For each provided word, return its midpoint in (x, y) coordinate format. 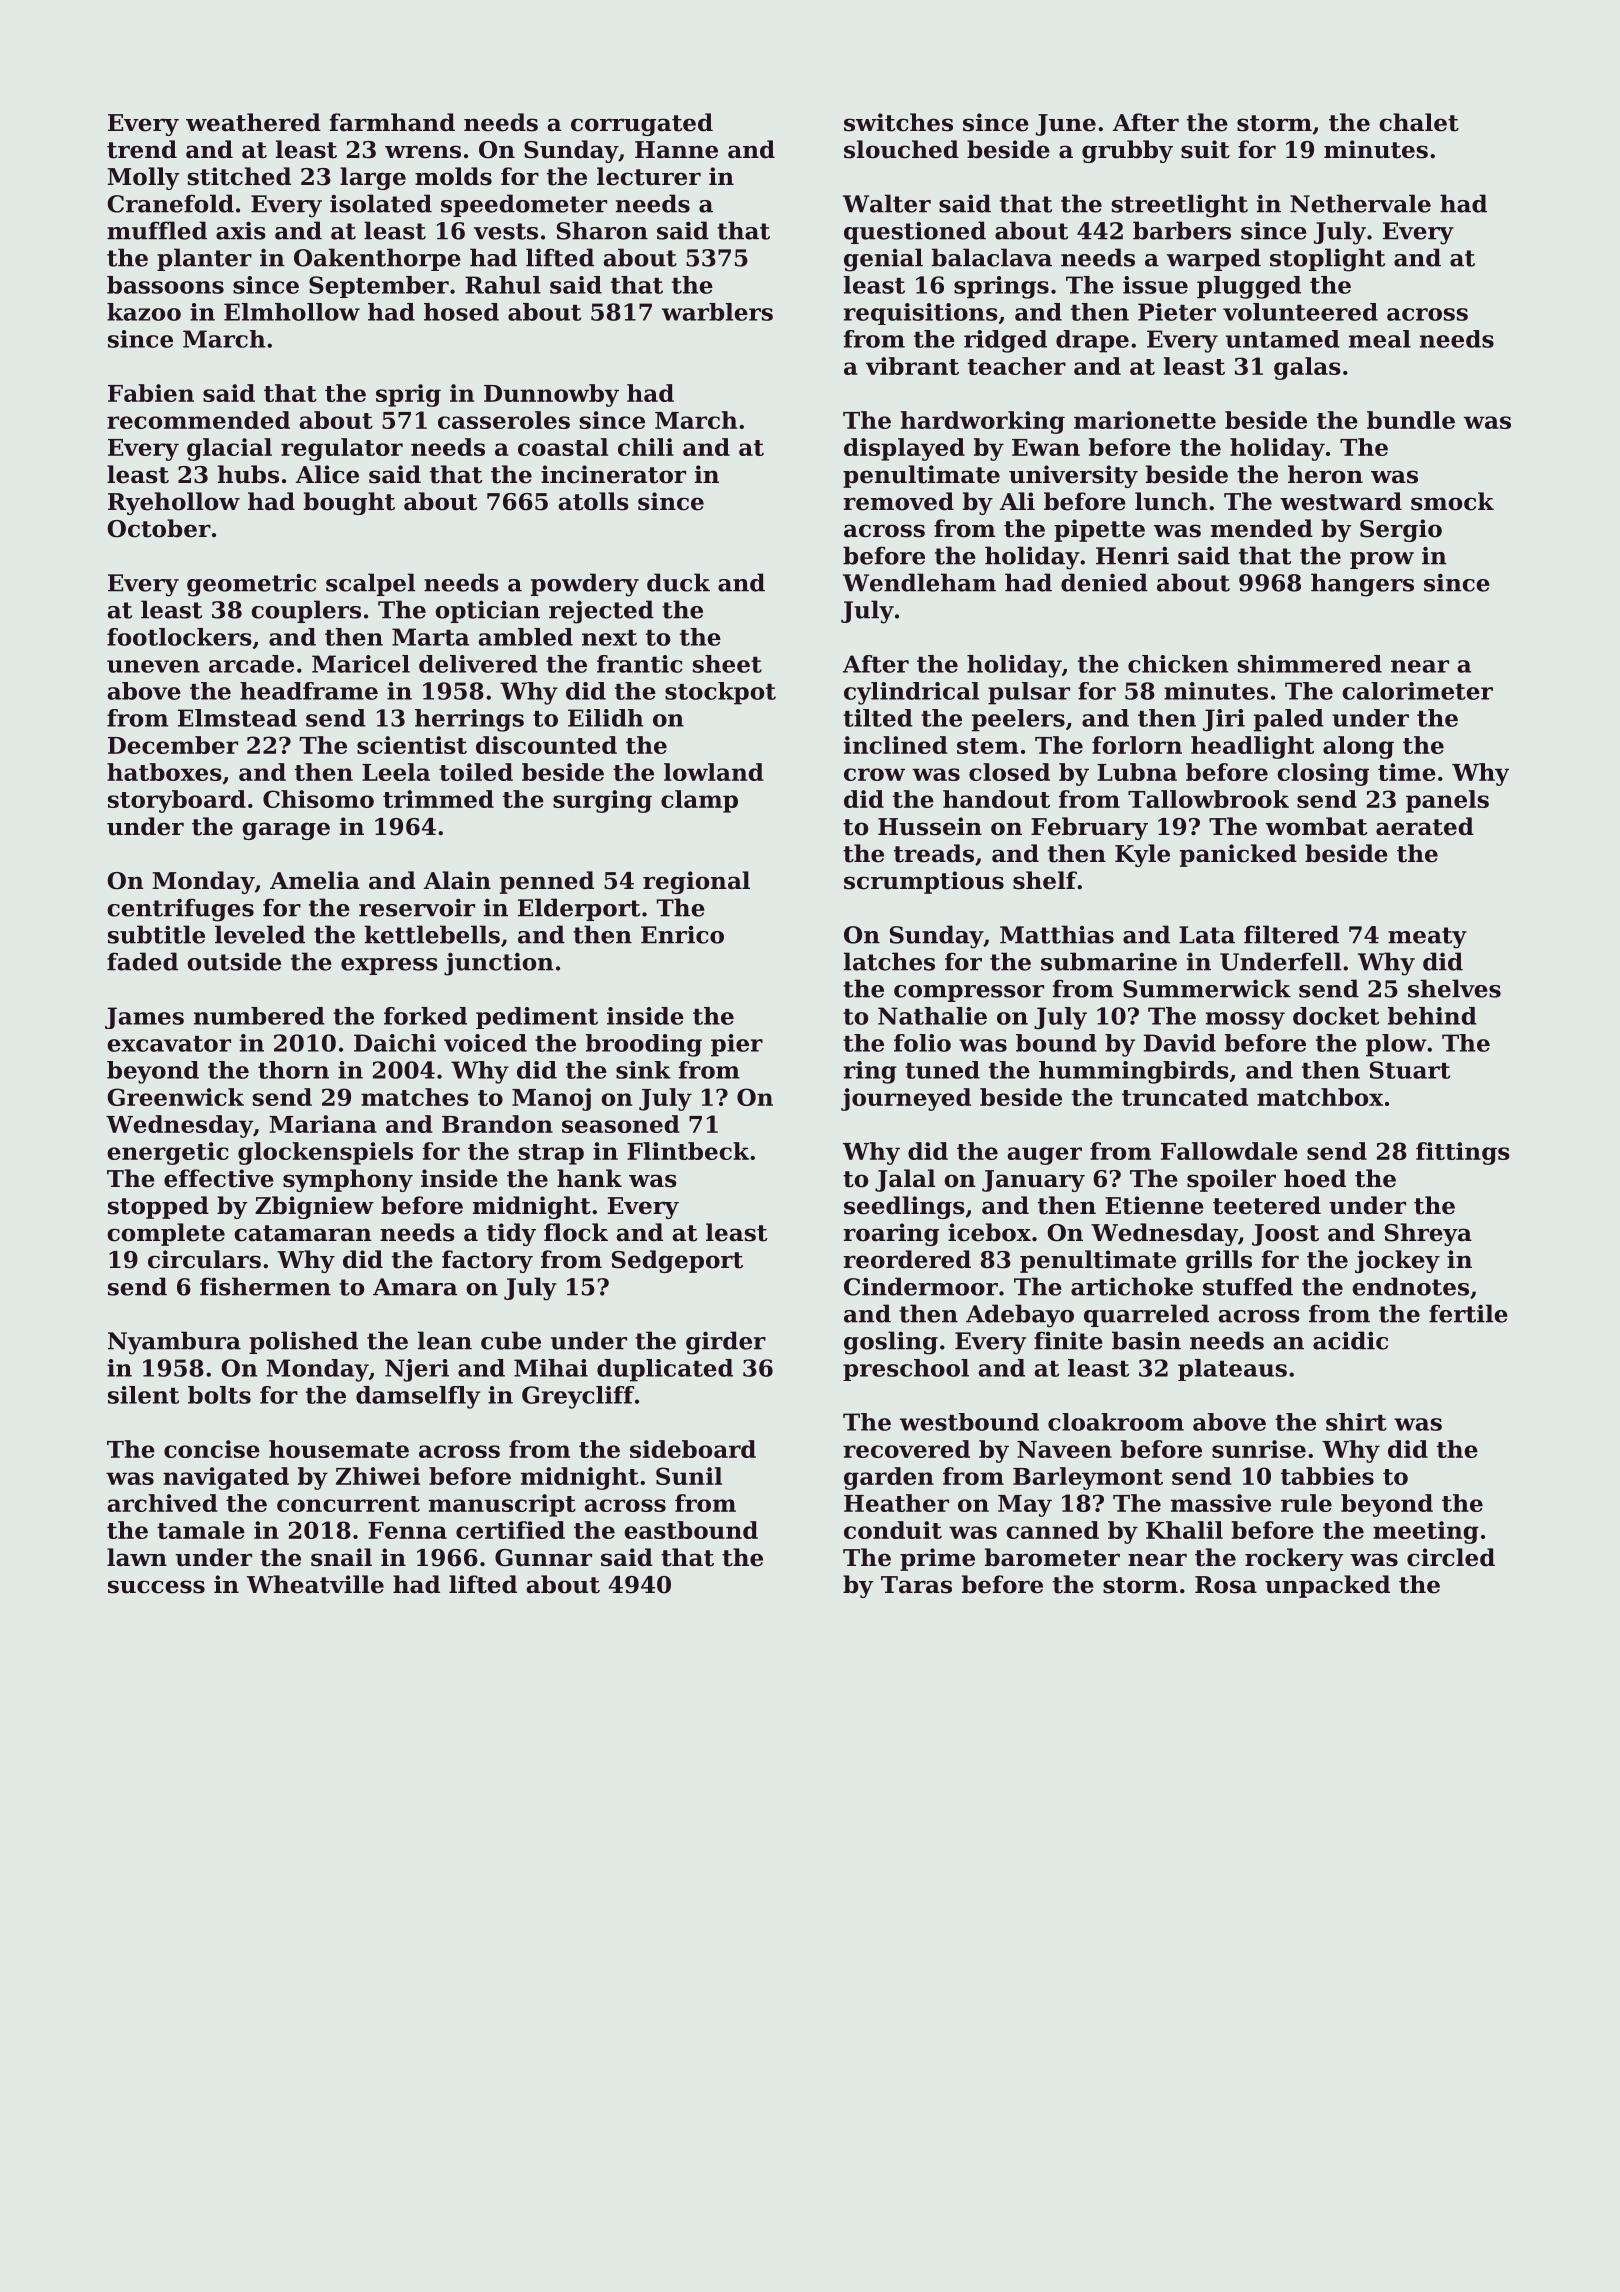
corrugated (642, 124)
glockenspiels (325, 1153)
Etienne (1154, 1205)
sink (643, 1070)
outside (234, 961)
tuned (942, 1070)
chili (646, 447)
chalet (1419, 122)
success (156, 1587)
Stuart (1410, 1070)
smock (1452, 501)
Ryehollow (174, 503)
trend (142, 149)
